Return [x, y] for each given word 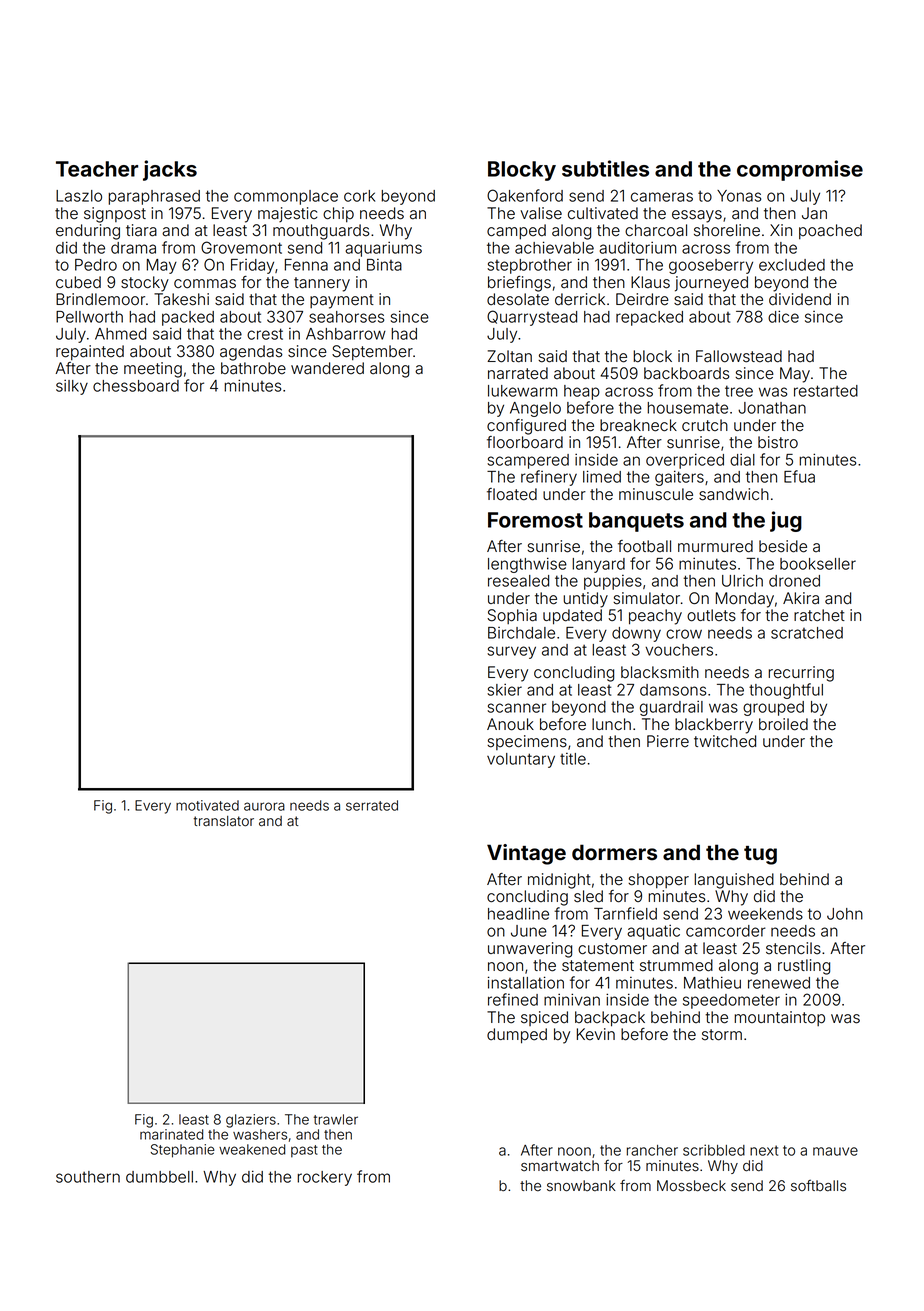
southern [88, 1177]
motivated [207, 805]
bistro [778, 442]
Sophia [512, 616]
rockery [324, 1178]
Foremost [535, 520]
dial [742, 460]
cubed [78, 282]
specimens [527, 742]
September [372, 352]
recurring [801, 674]
